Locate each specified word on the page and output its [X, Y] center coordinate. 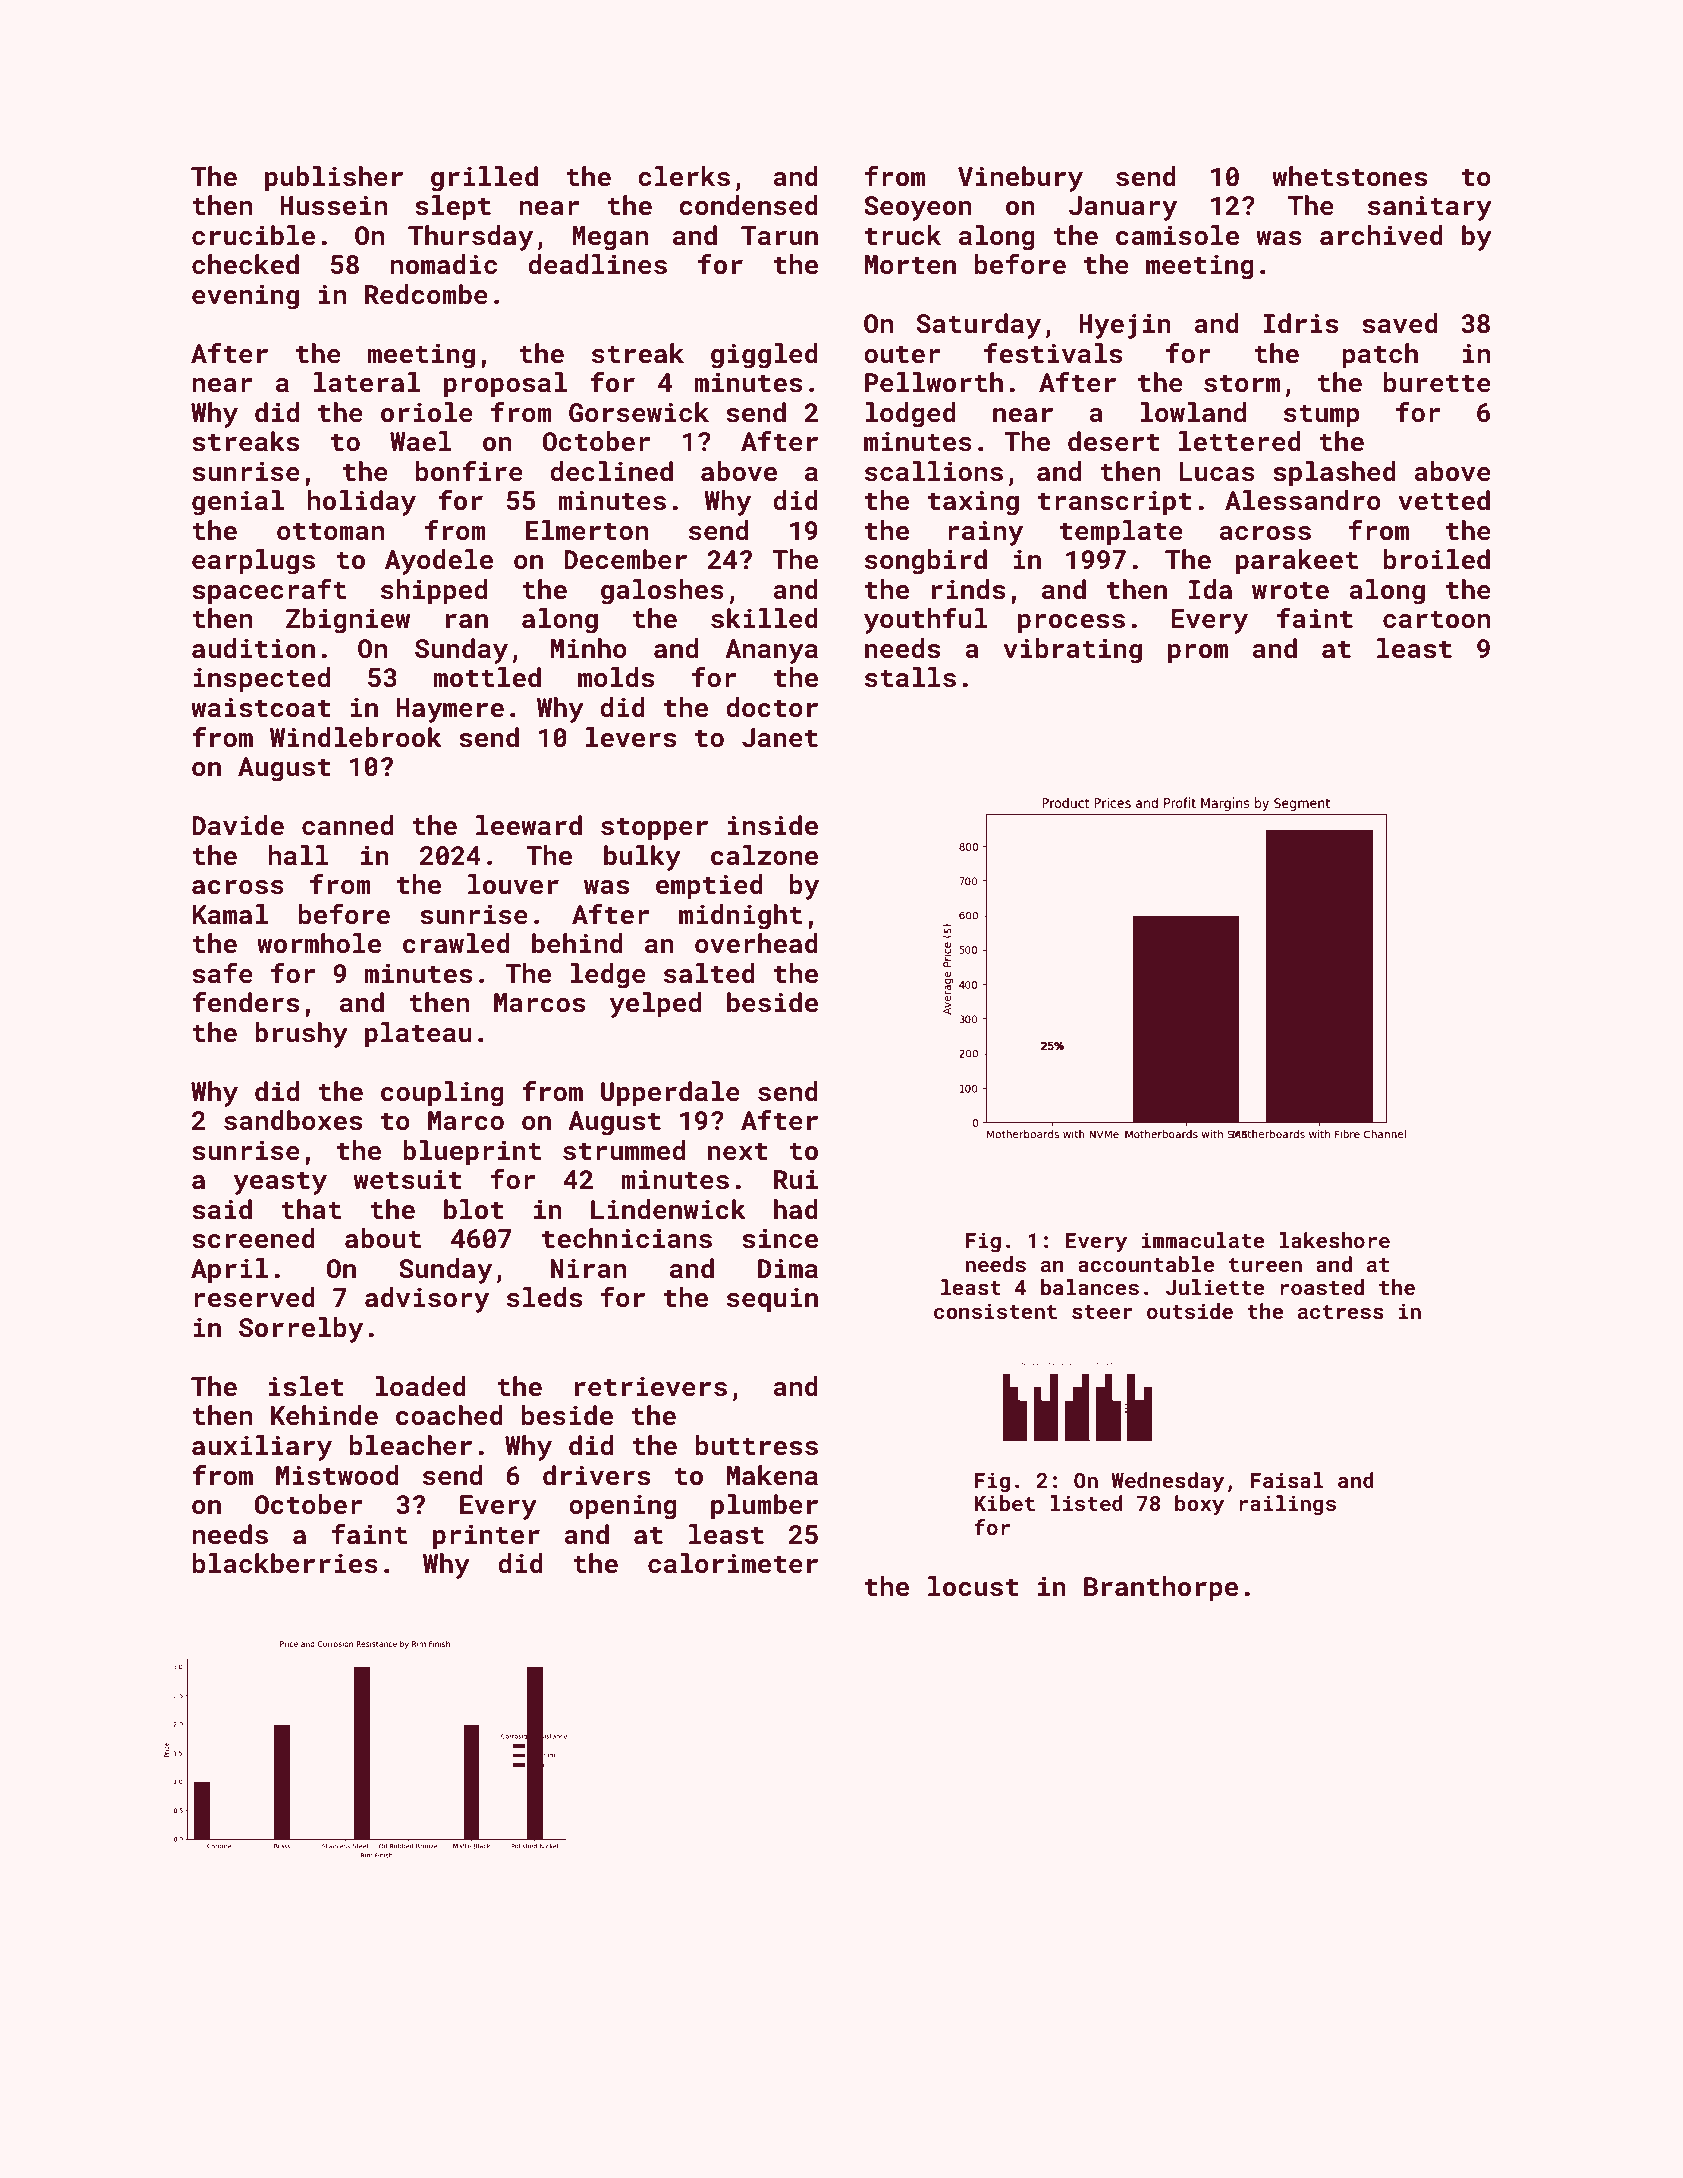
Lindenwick [668, 1209]
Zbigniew [348, 621]
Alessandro [1303, 500]
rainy [985, 533]
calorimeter [733, 1563]
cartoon [1436, 620]
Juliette [1215, 1287]
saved [1400, 323]
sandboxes [293, 1120]
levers [631, 737]
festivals [1053, 353]
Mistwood [337, 1475]
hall [298, 855]
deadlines [597, 264]
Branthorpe [1161, 1589]
